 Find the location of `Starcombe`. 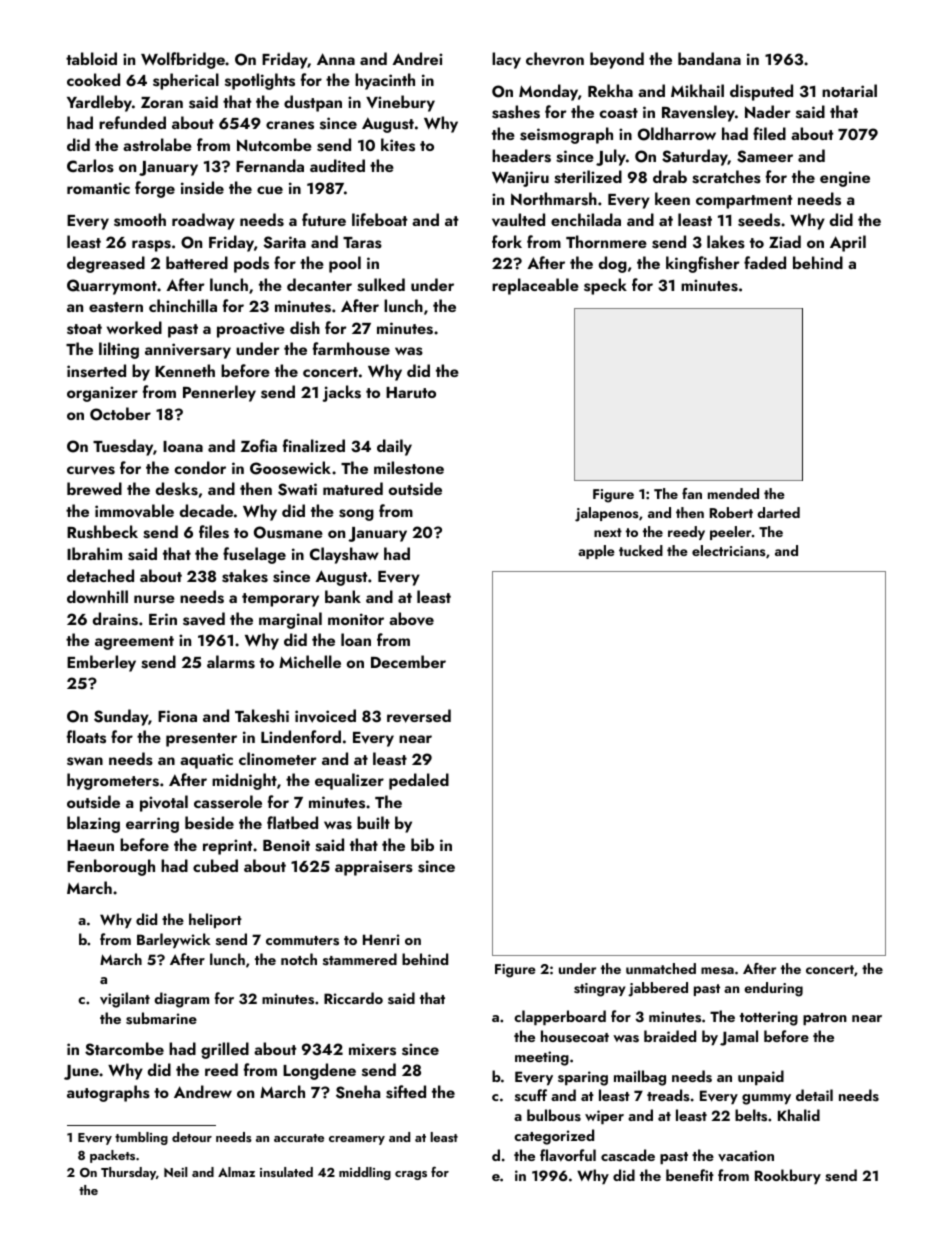

Starcombe is located at coordinates (124, 1049).
